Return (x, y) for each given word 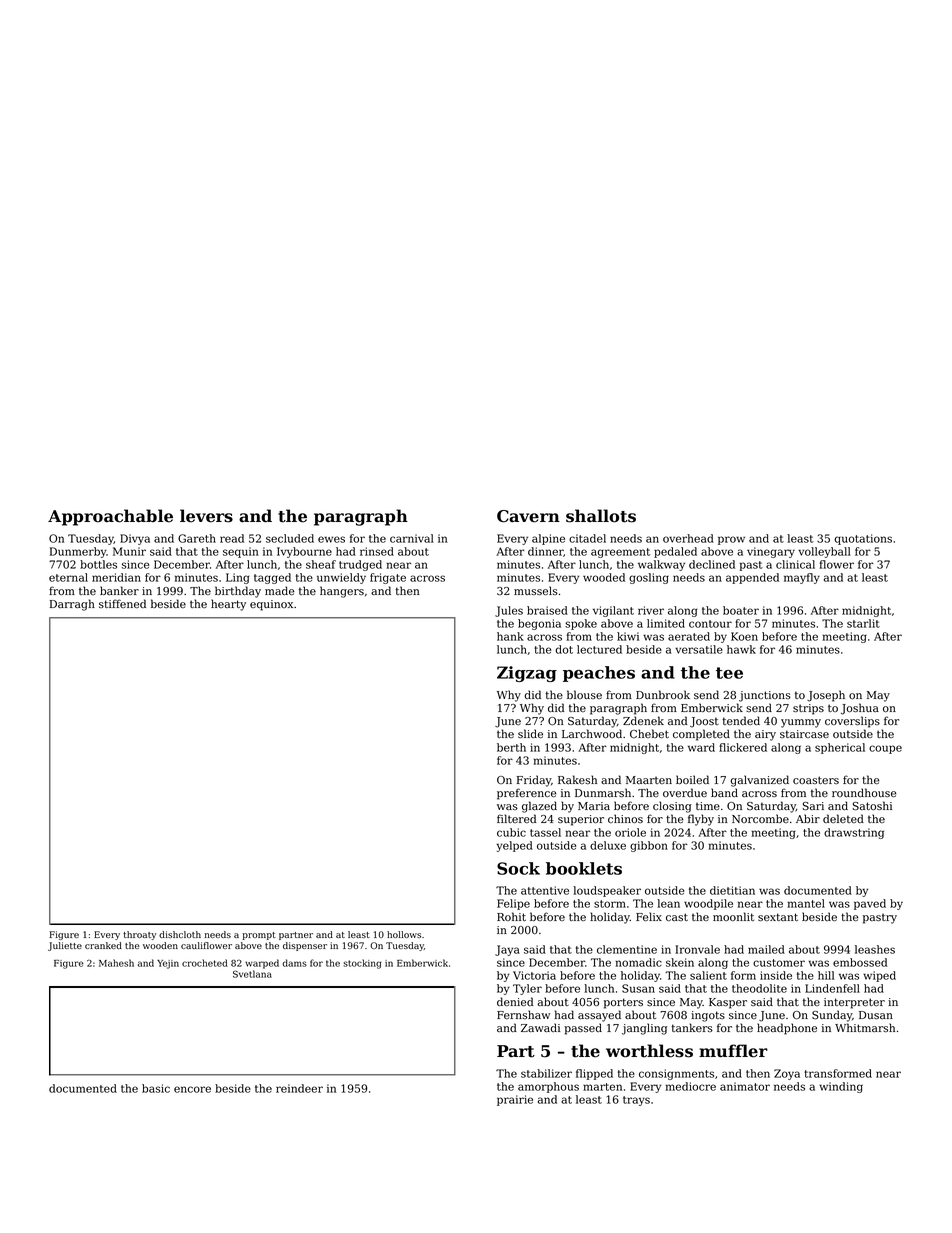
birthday (238, 592)
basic (156, 1088)
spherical (840, 748)
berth (511, 747)
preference (526, 794)
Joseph (826, 696)
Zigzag (527, 674)
